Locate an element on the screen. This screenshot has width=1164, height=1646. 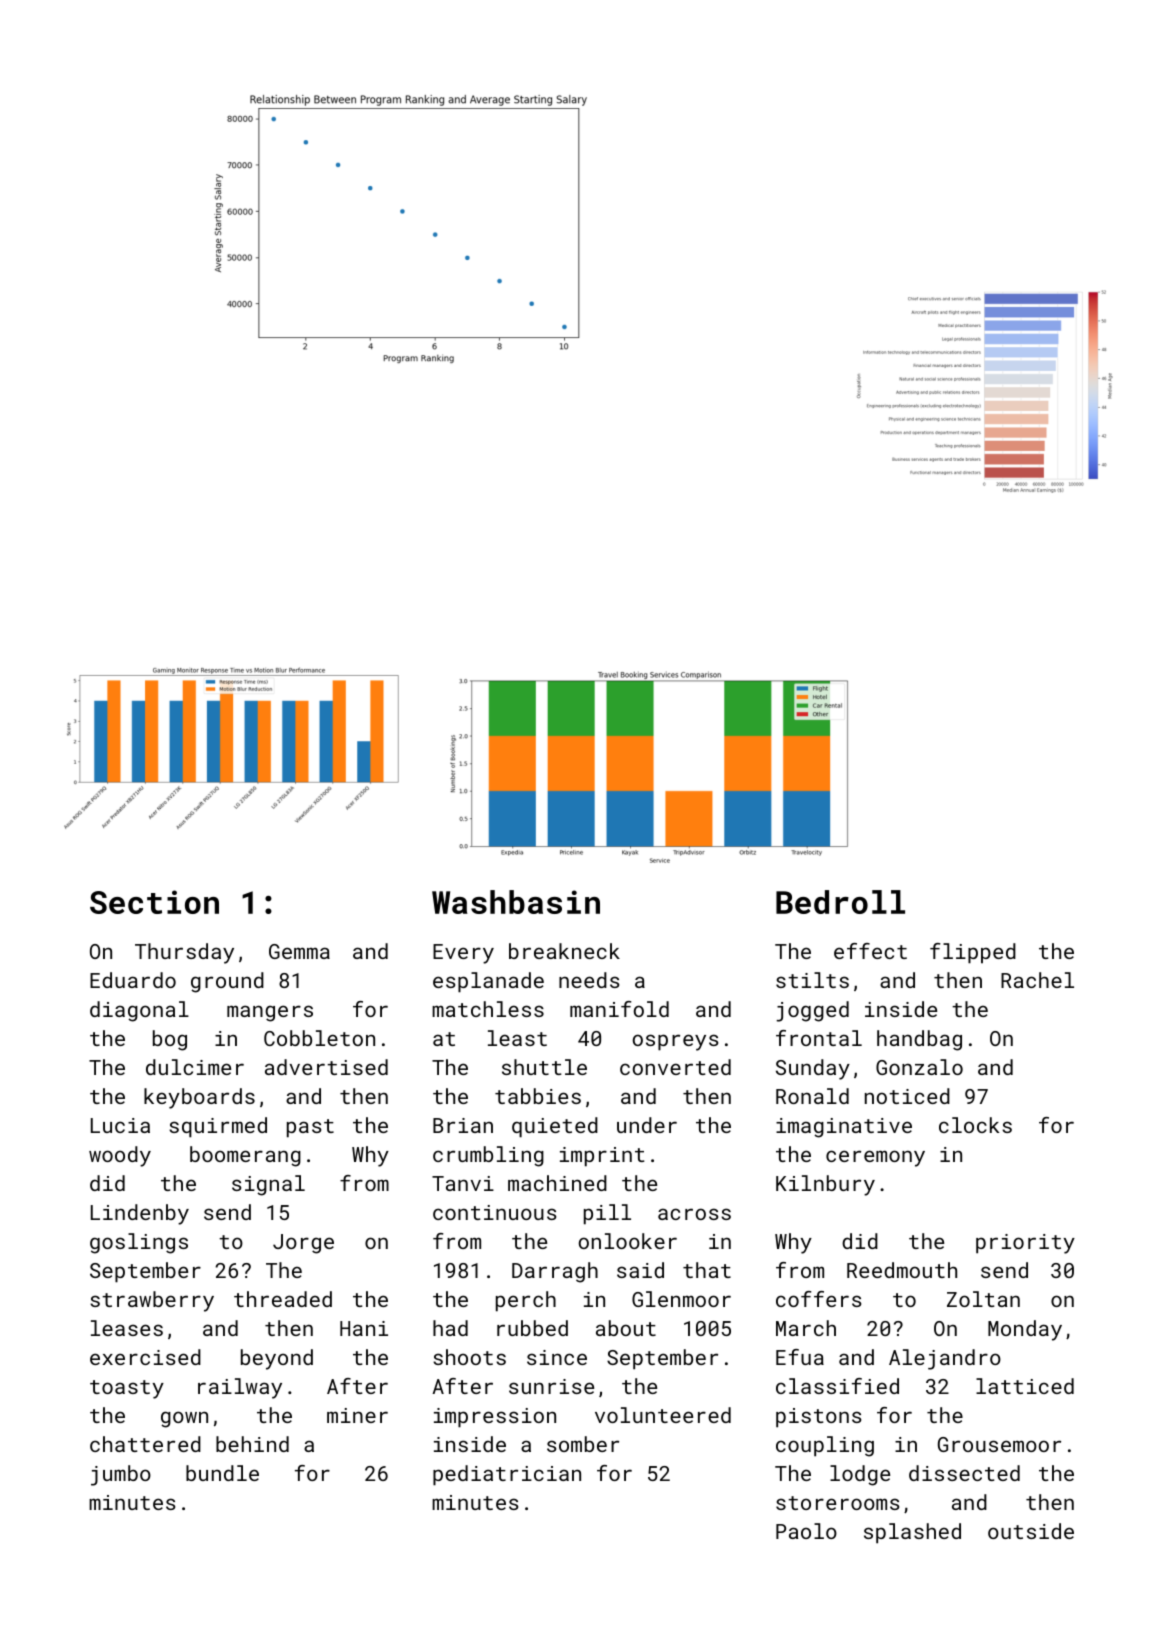
Rachel is located at coordinates (1037, 980).
